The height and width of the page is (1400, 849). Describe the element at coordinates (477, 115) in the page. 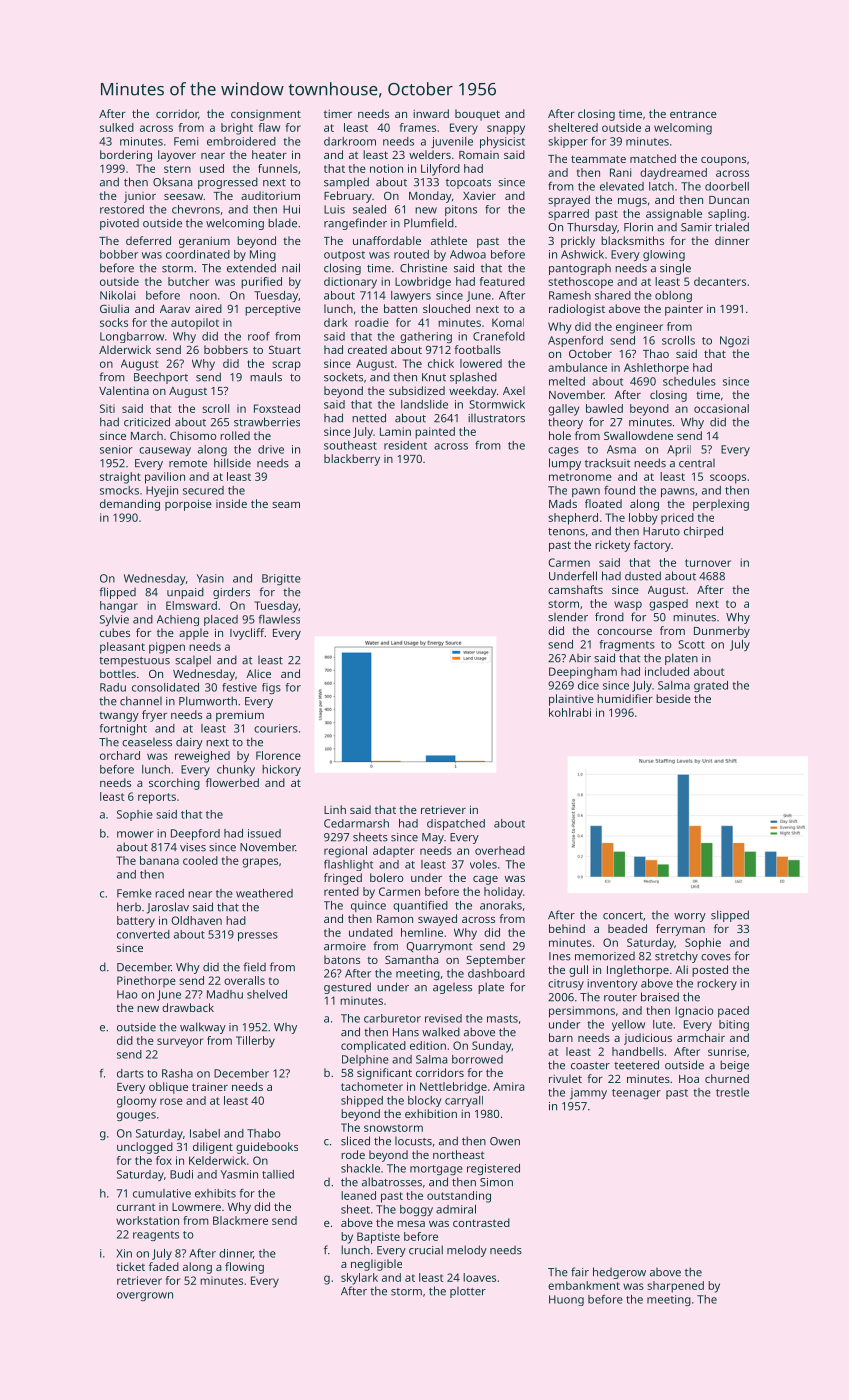

I see `bouquet` at that location.
